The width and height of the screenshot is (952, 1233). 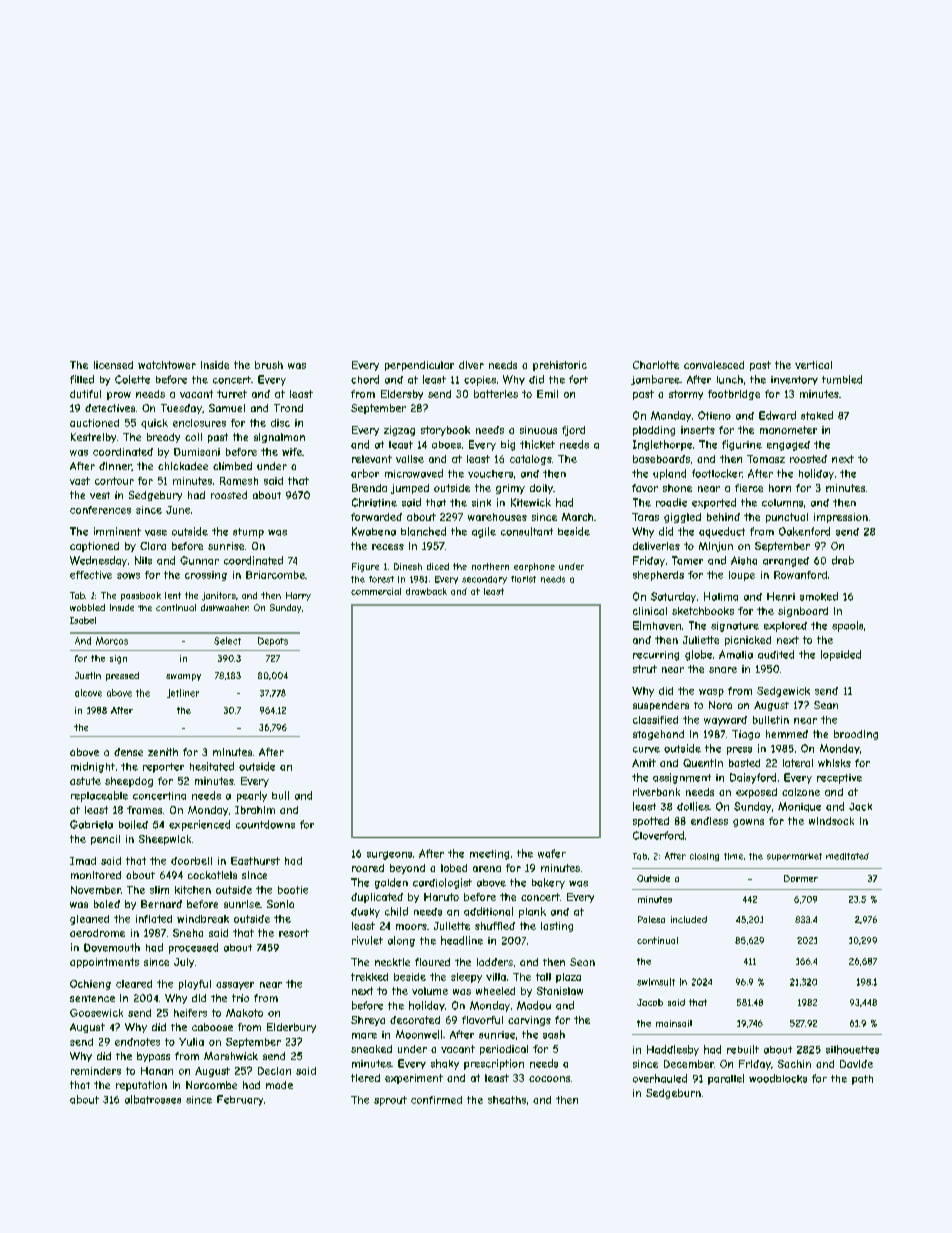 I want to click on Dormer, so click(x=801, y=878).
